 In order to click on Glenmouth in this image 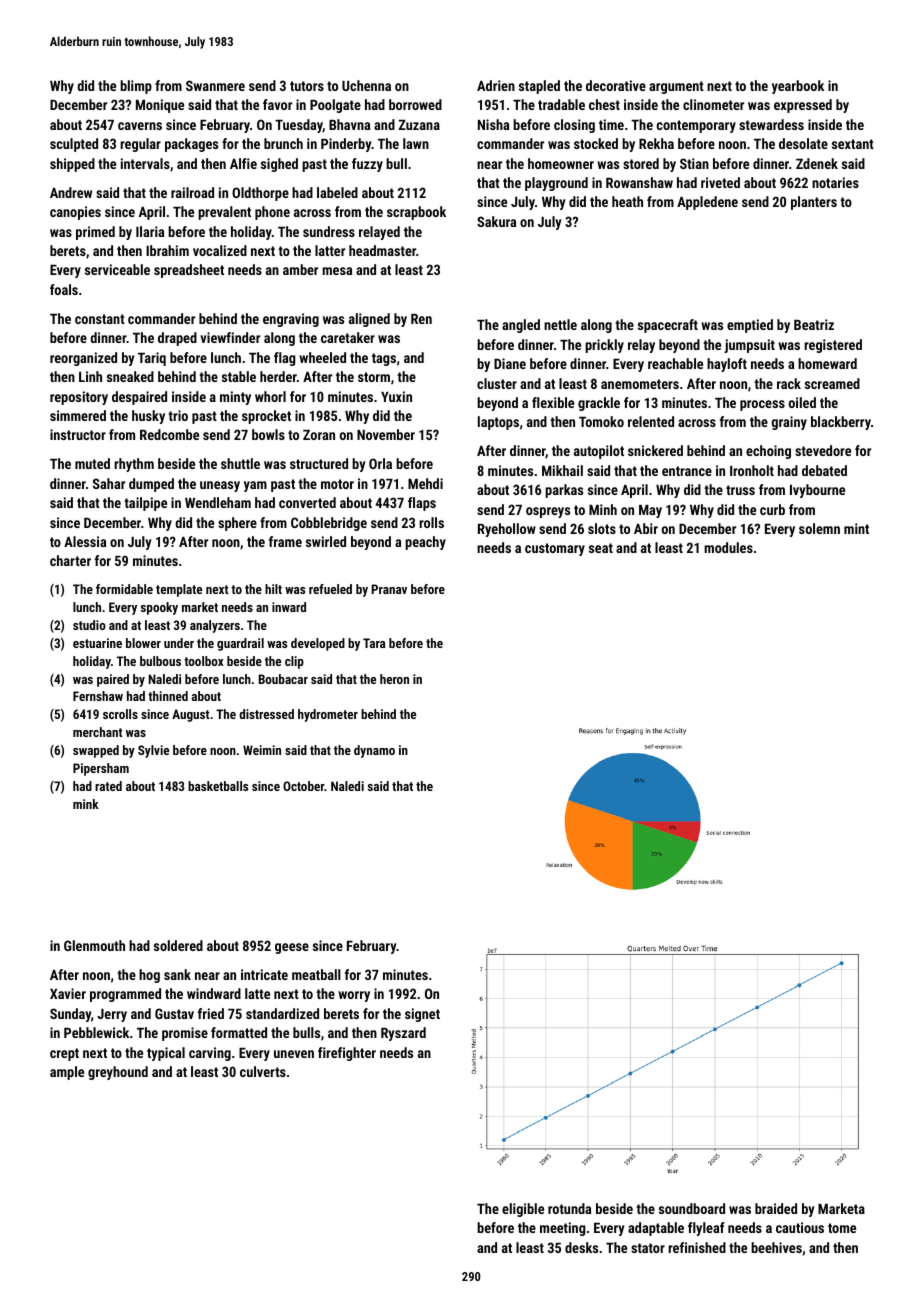, I will do `click(94, 945)`.
